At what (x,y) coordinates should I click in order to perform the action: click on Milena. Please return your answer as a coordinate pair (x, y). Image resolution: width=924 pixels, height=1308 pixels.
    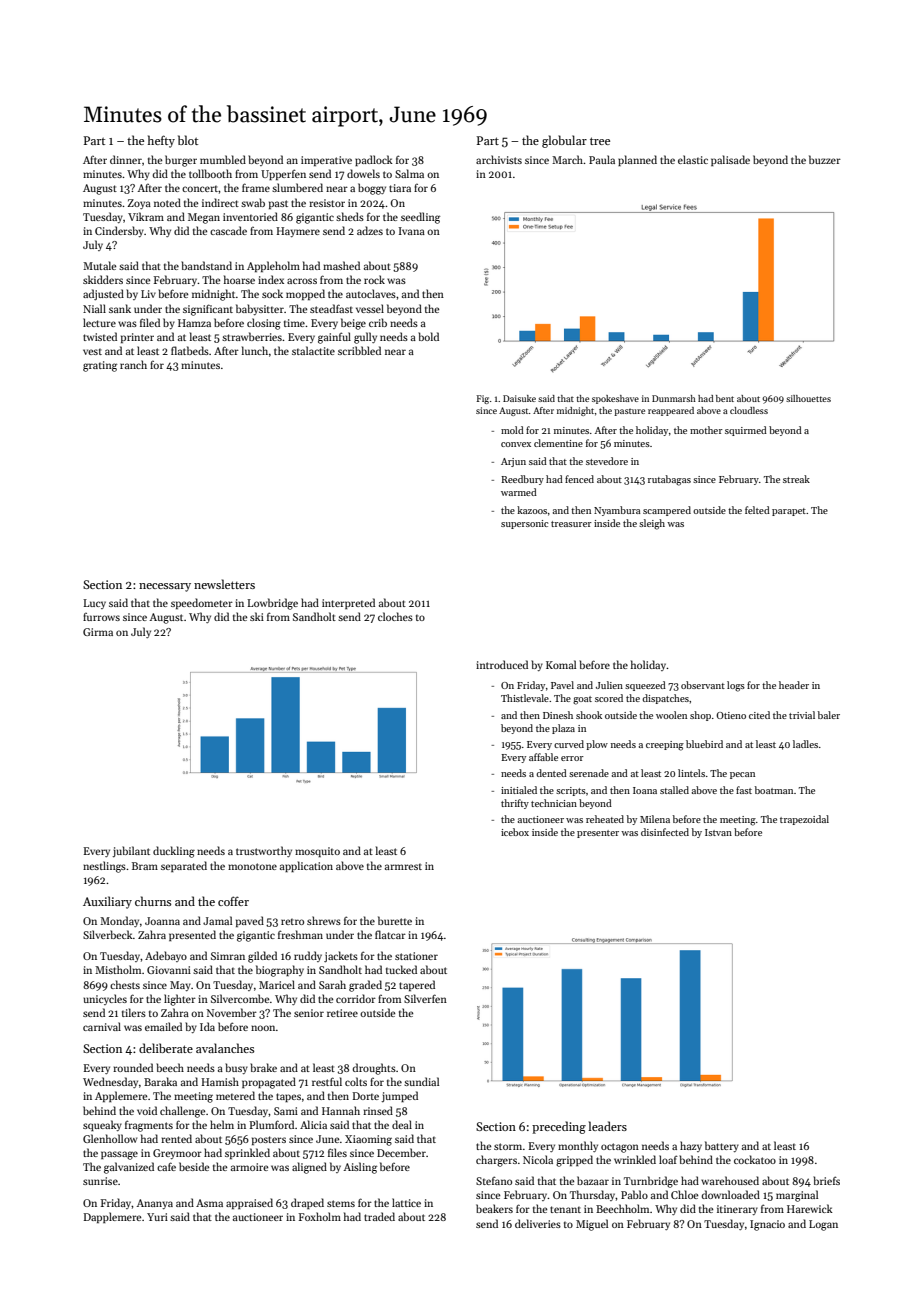
    Looking at the image, I should click on (655, 819).
